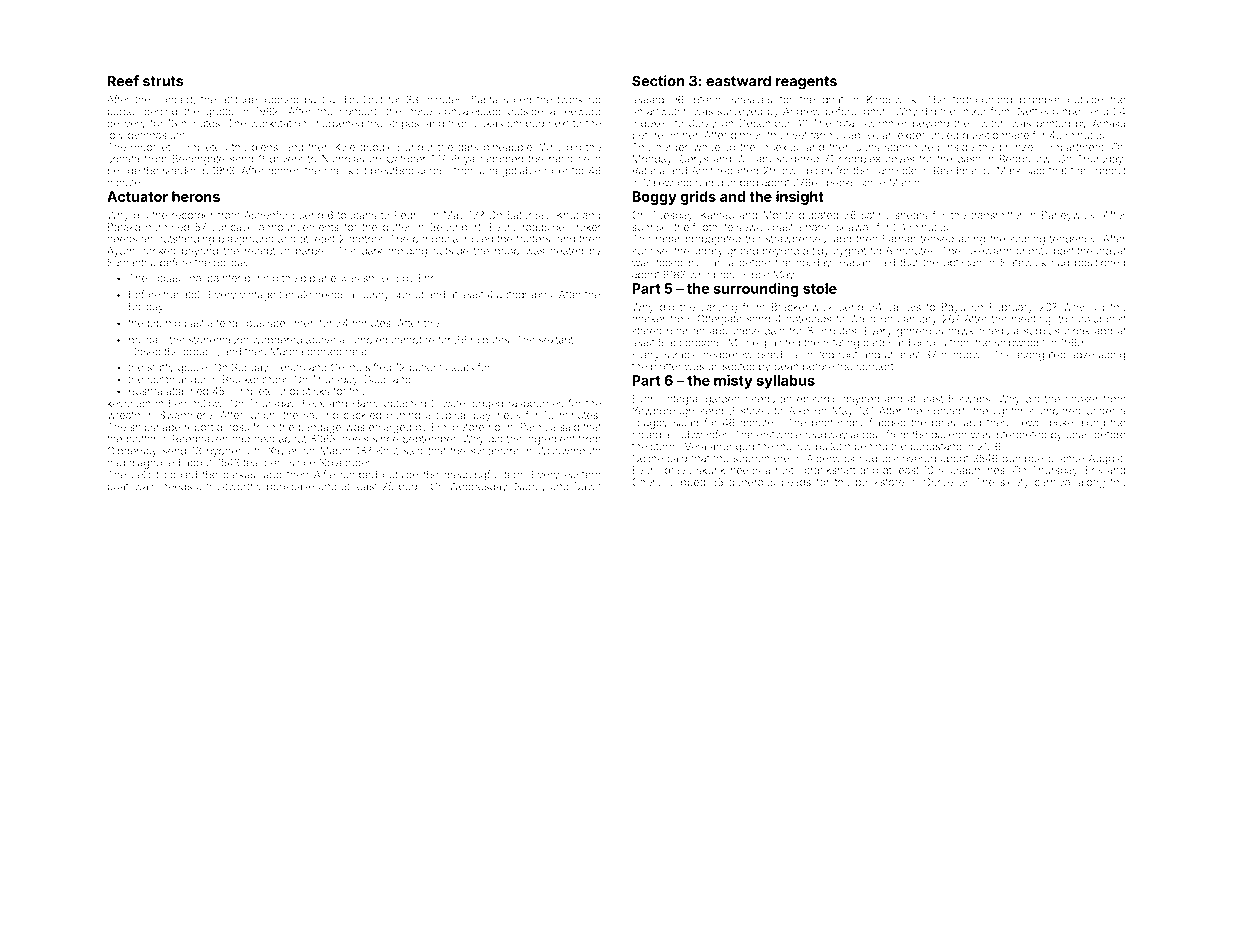  What do you see at coordinates (234, 487) in the page?
I see `trustworthy` at bounding box center [234, 487].
